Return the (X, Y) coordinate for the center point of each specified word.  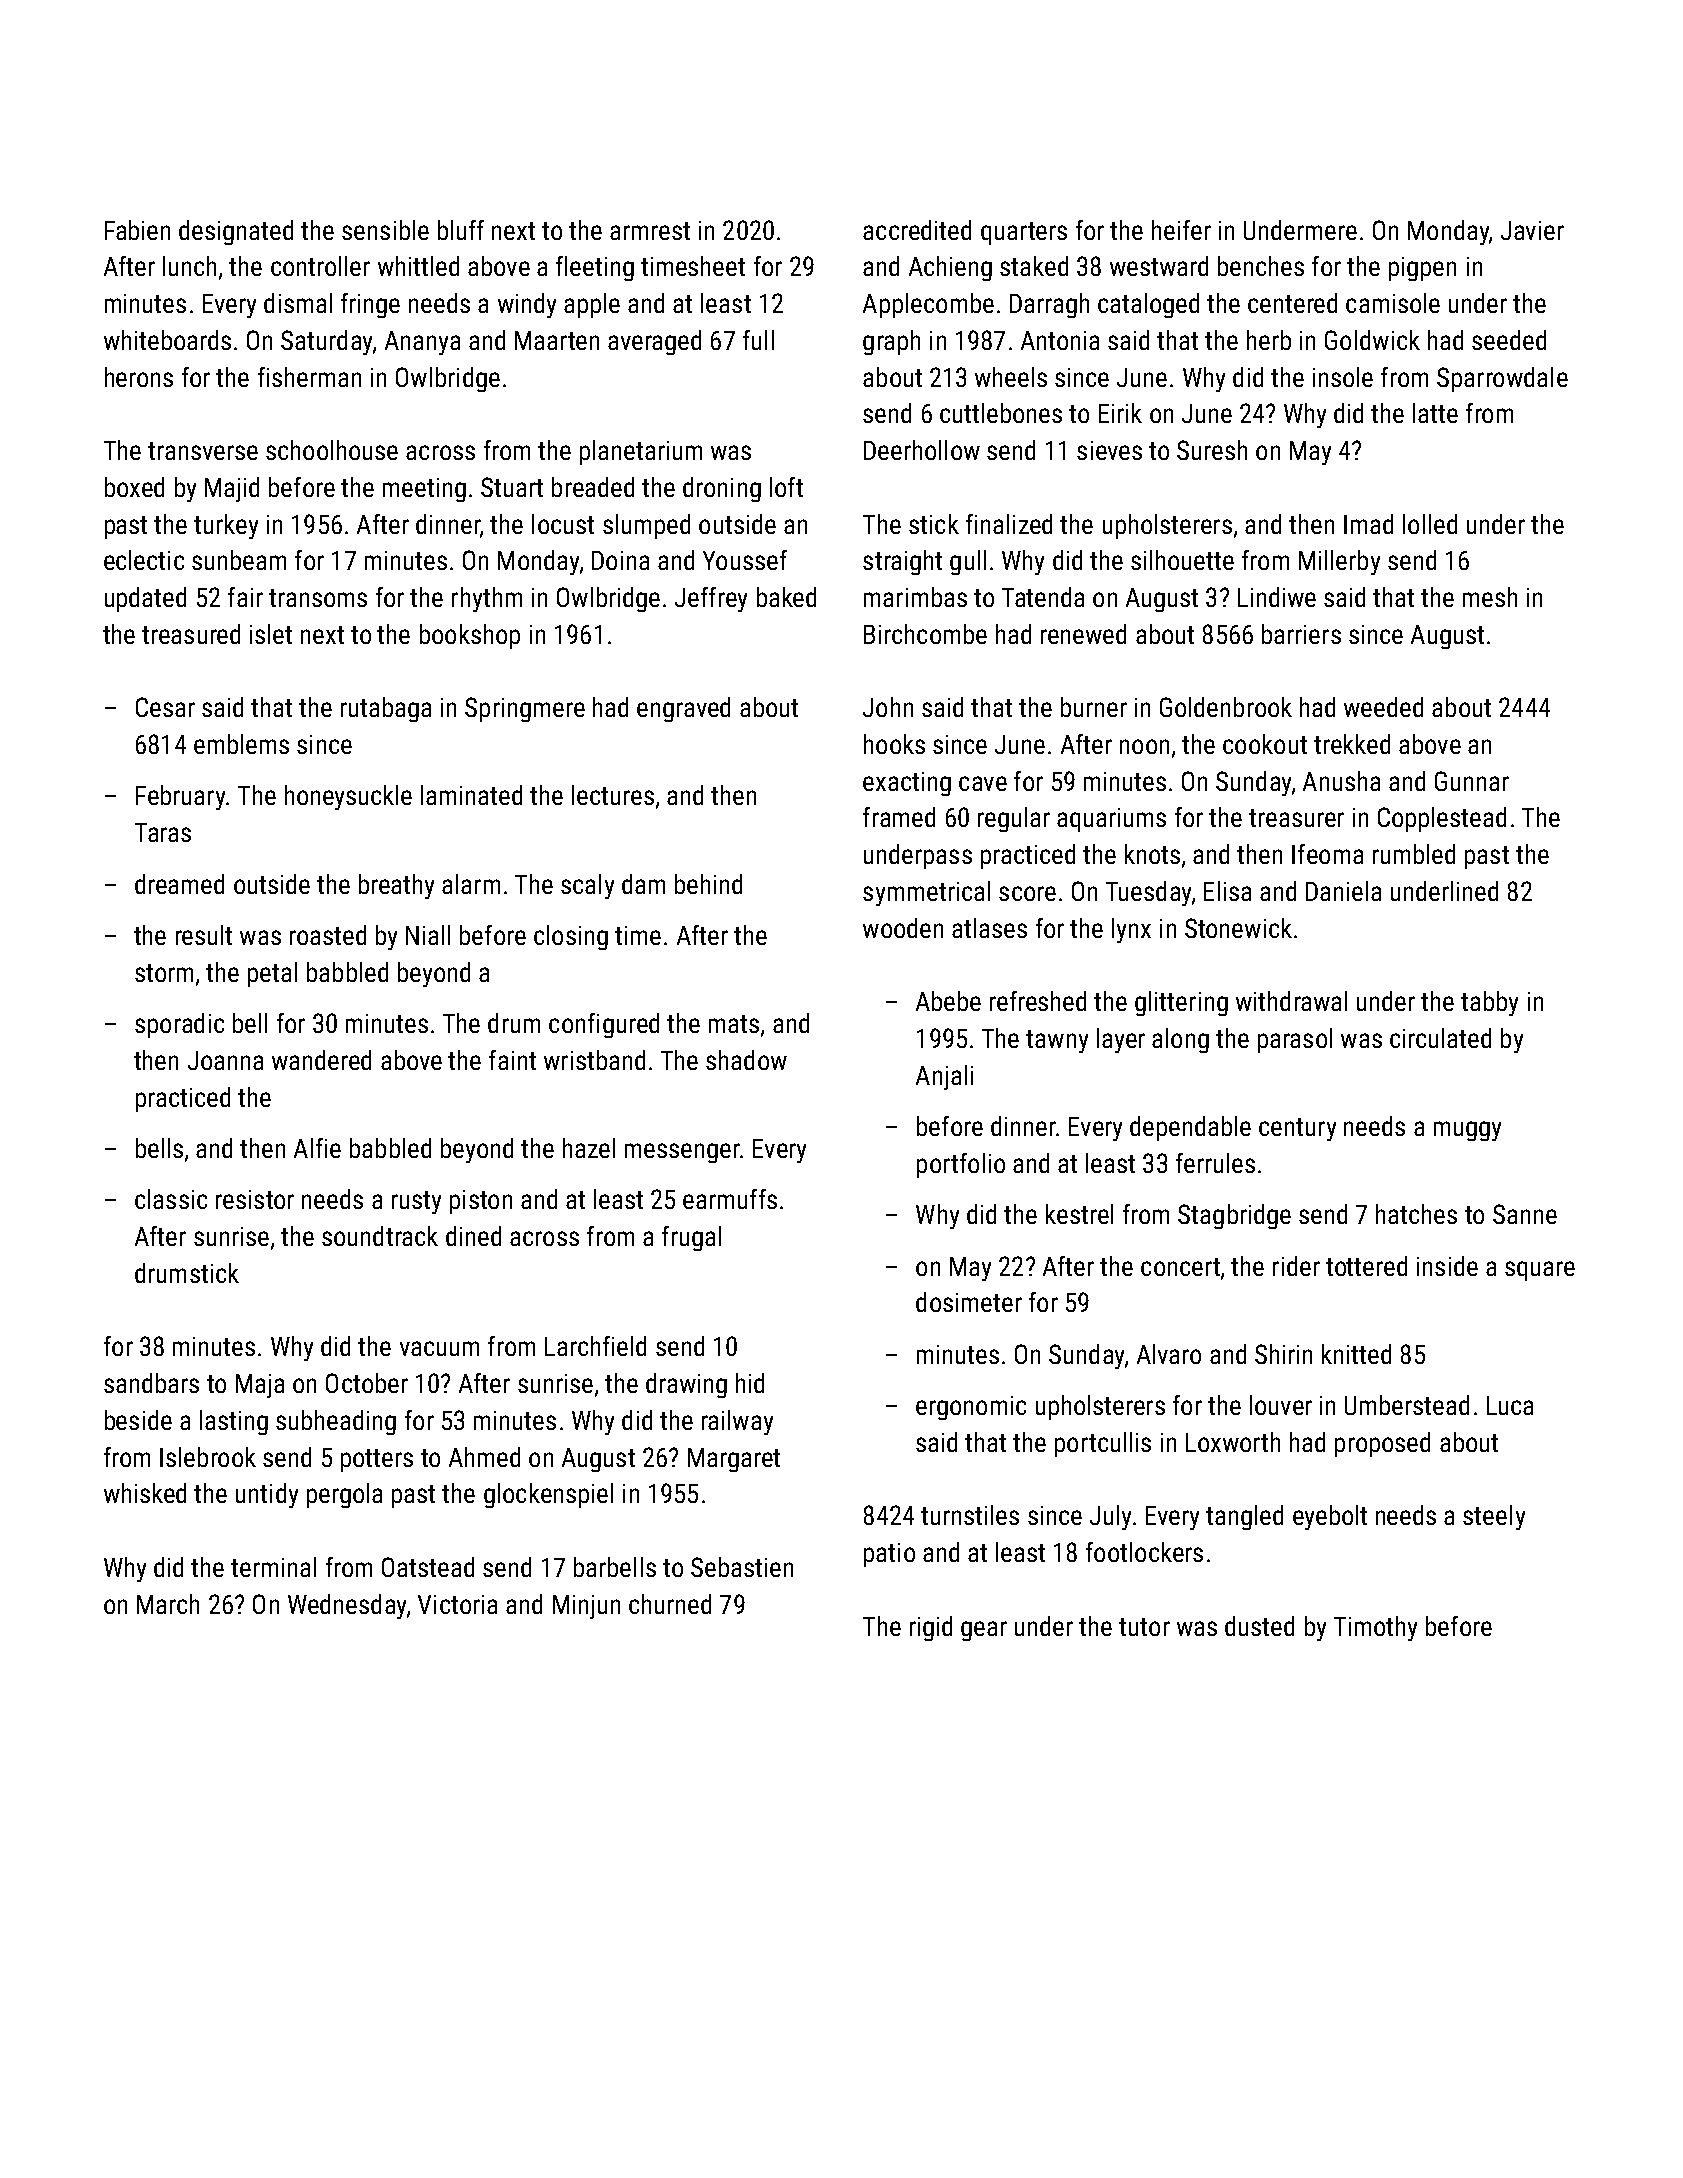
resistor (255, 1199)
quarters (1024, 233)
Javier (1532, 230)
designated (236, 232)
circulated (1440, 1038)
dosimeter (969, 1302)
